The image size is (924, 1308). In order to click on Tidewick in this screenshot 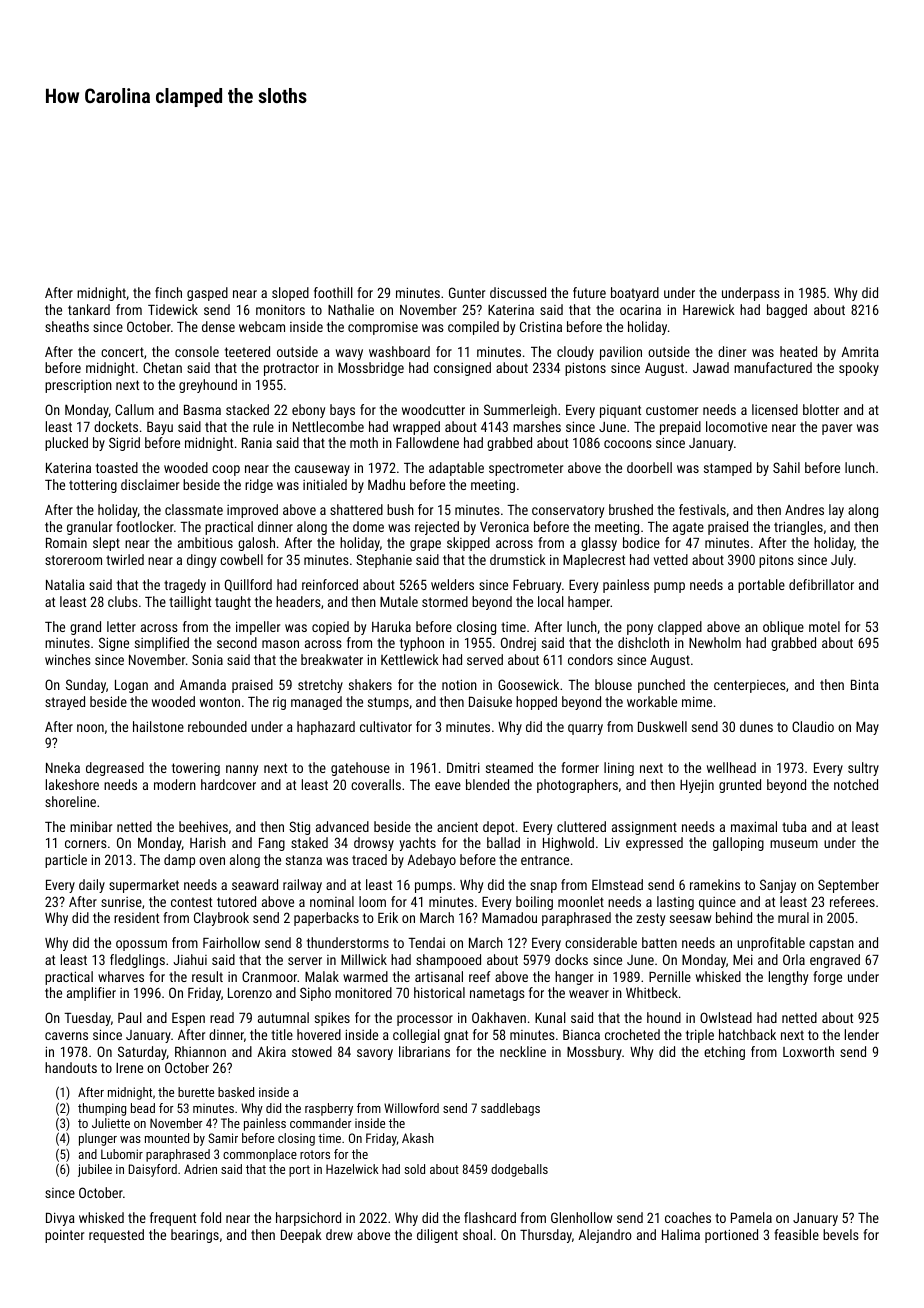, I will do `click(173, 309)`.
